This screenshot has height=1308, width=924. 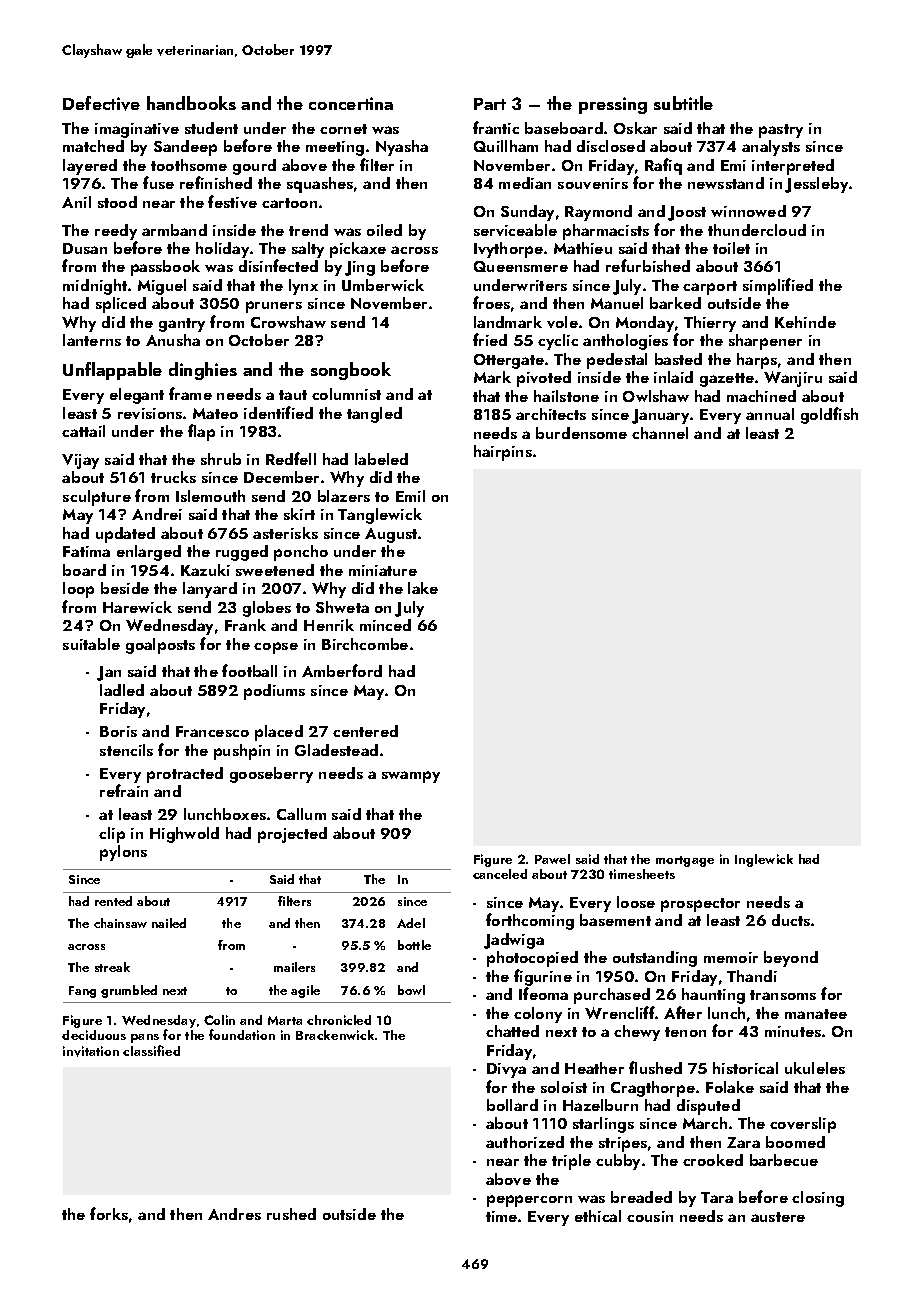 What do you see at coordinates (291, 1214) in the screenshot?
I see `rushed` at bounding box center [291, 1214].
